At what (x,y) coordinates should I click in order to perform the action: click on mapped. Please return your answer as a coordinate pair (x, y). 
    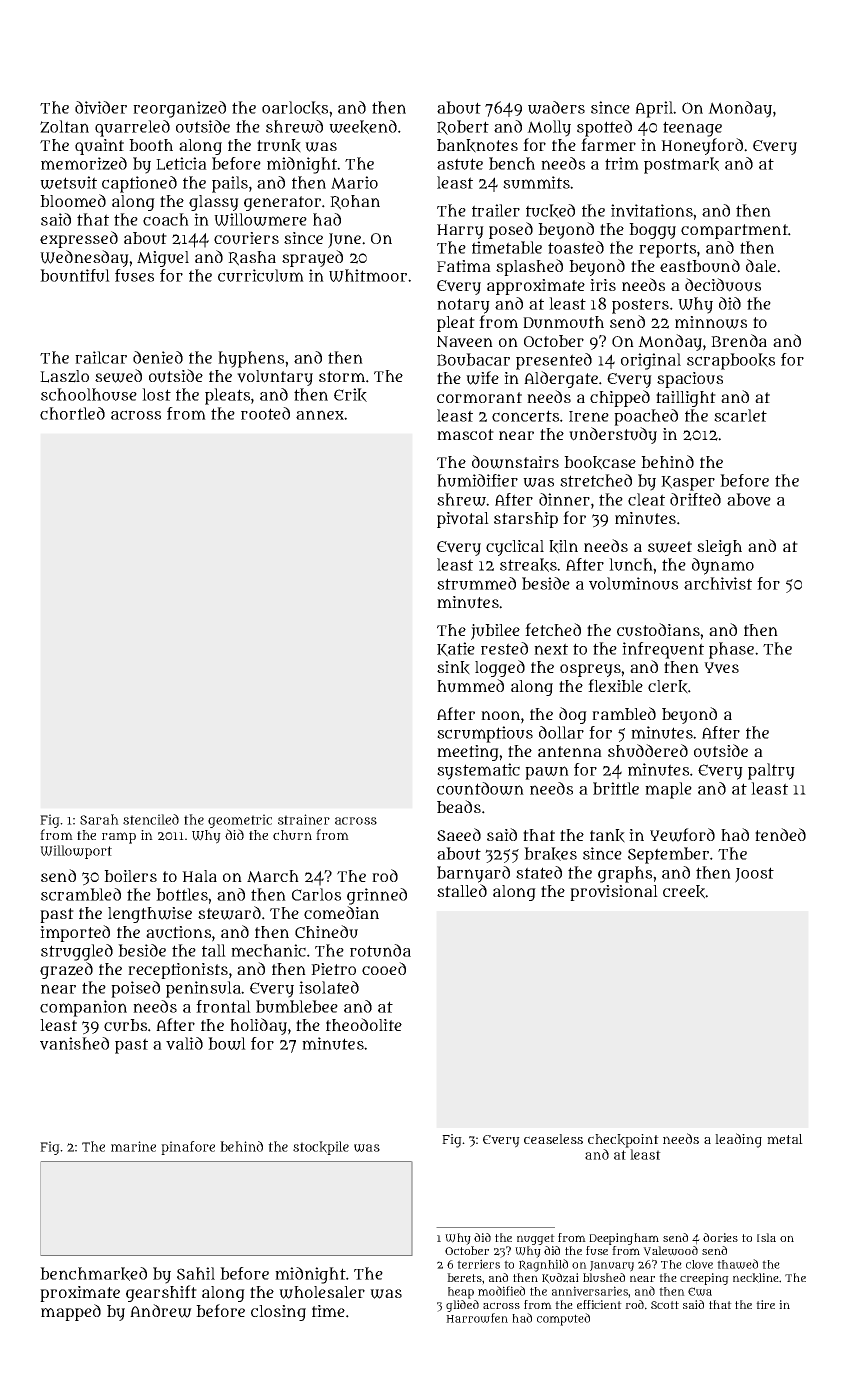
    Looking at the image, I should click on (71, 1312).
